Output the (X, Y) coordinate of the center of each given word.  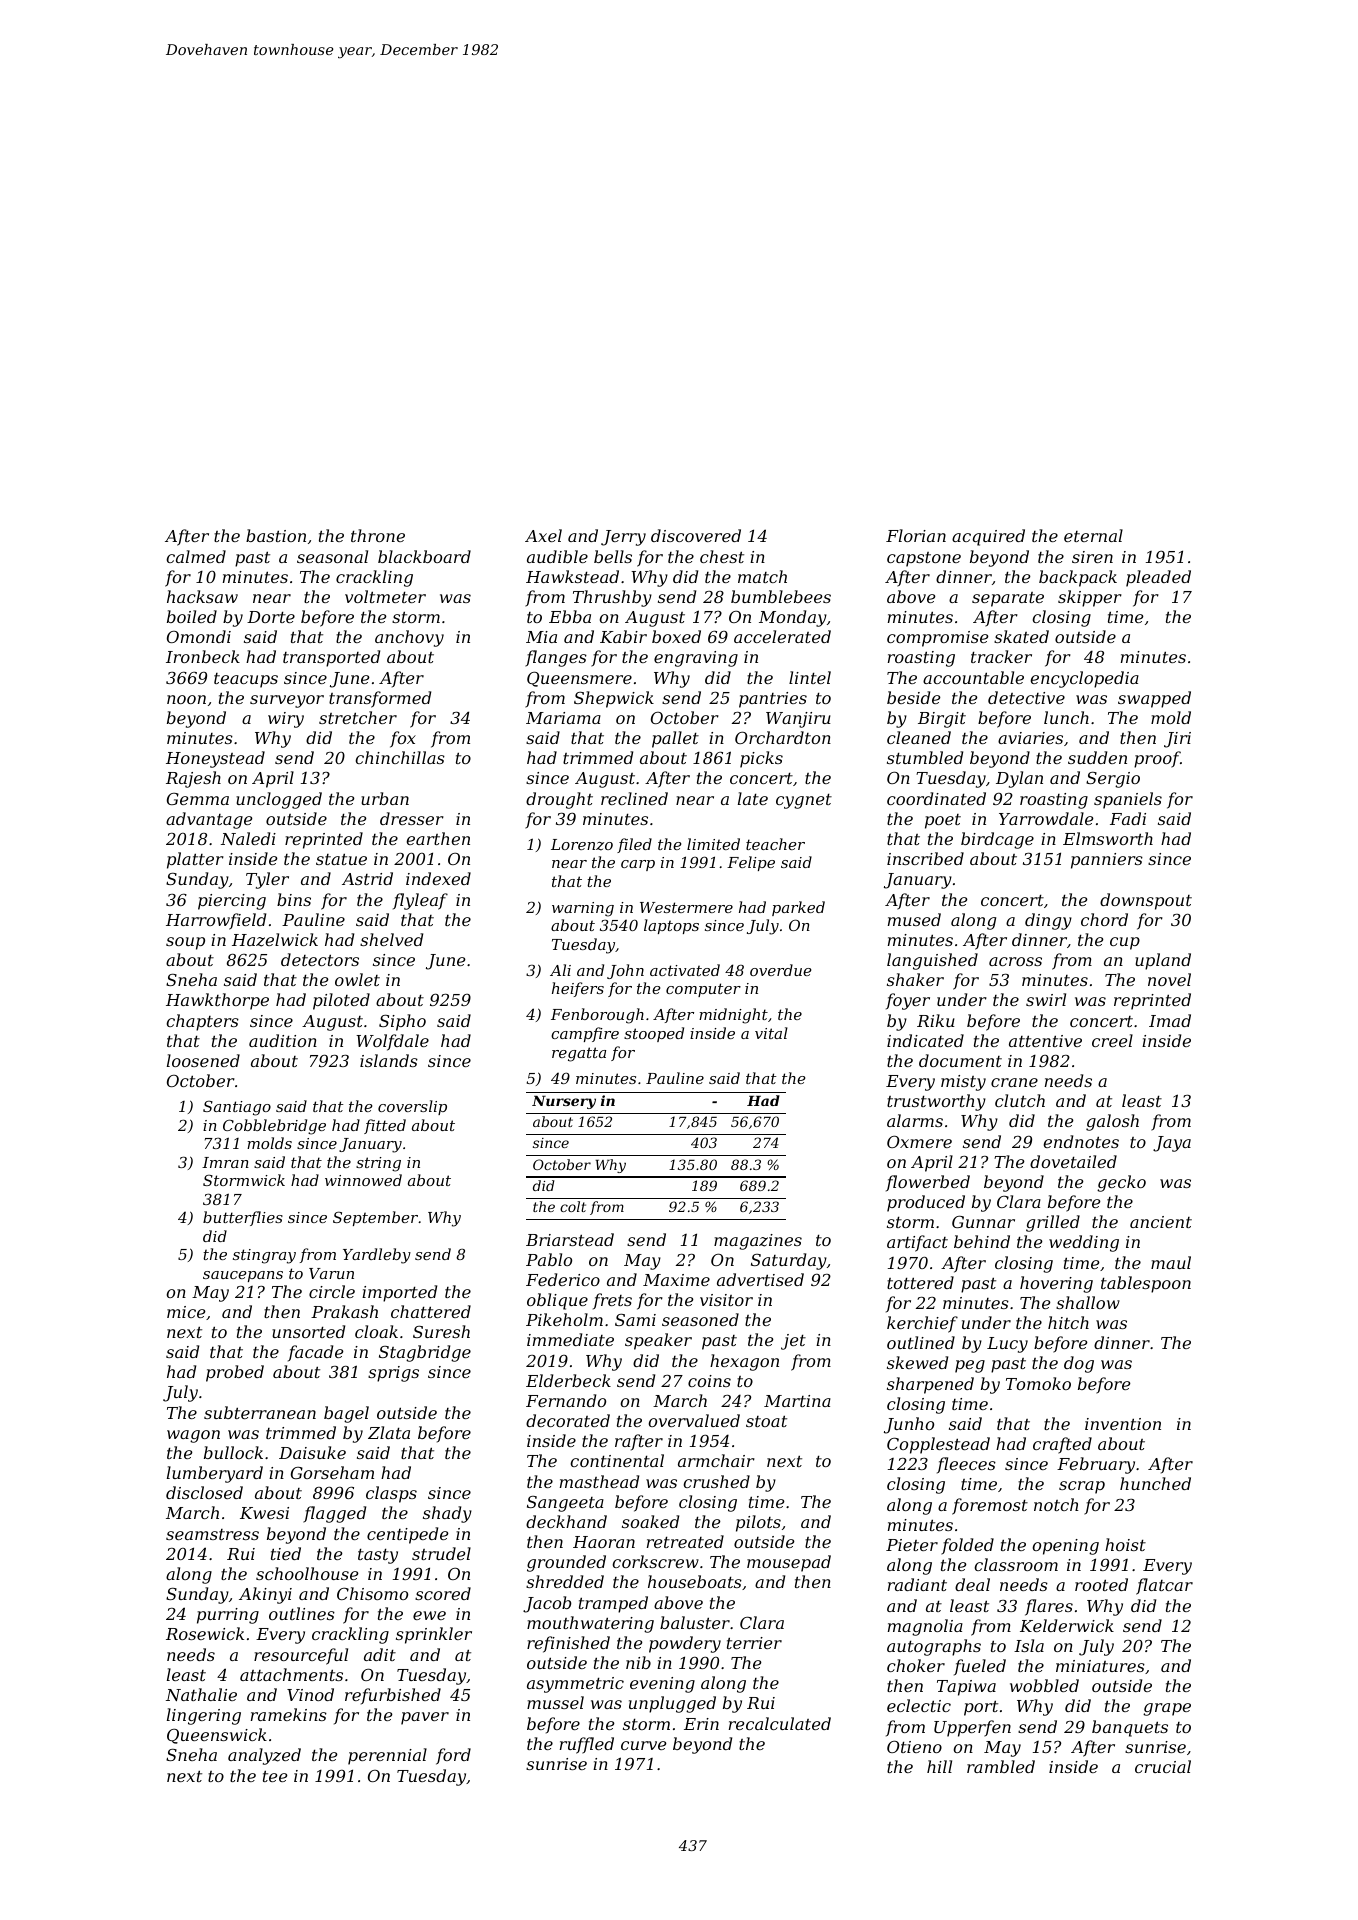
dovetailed (1073, 1161)
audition (283, 1040)
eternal (1093, 535)
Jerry (623, 538)
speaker (658, 1341)
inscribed (925, 858)
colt (573, 1206)
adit (380, 1654)
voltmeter (385, 596)
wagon (193, 1436)
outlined (921, 1342)
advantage (209, 820)
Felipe (751, 863)
